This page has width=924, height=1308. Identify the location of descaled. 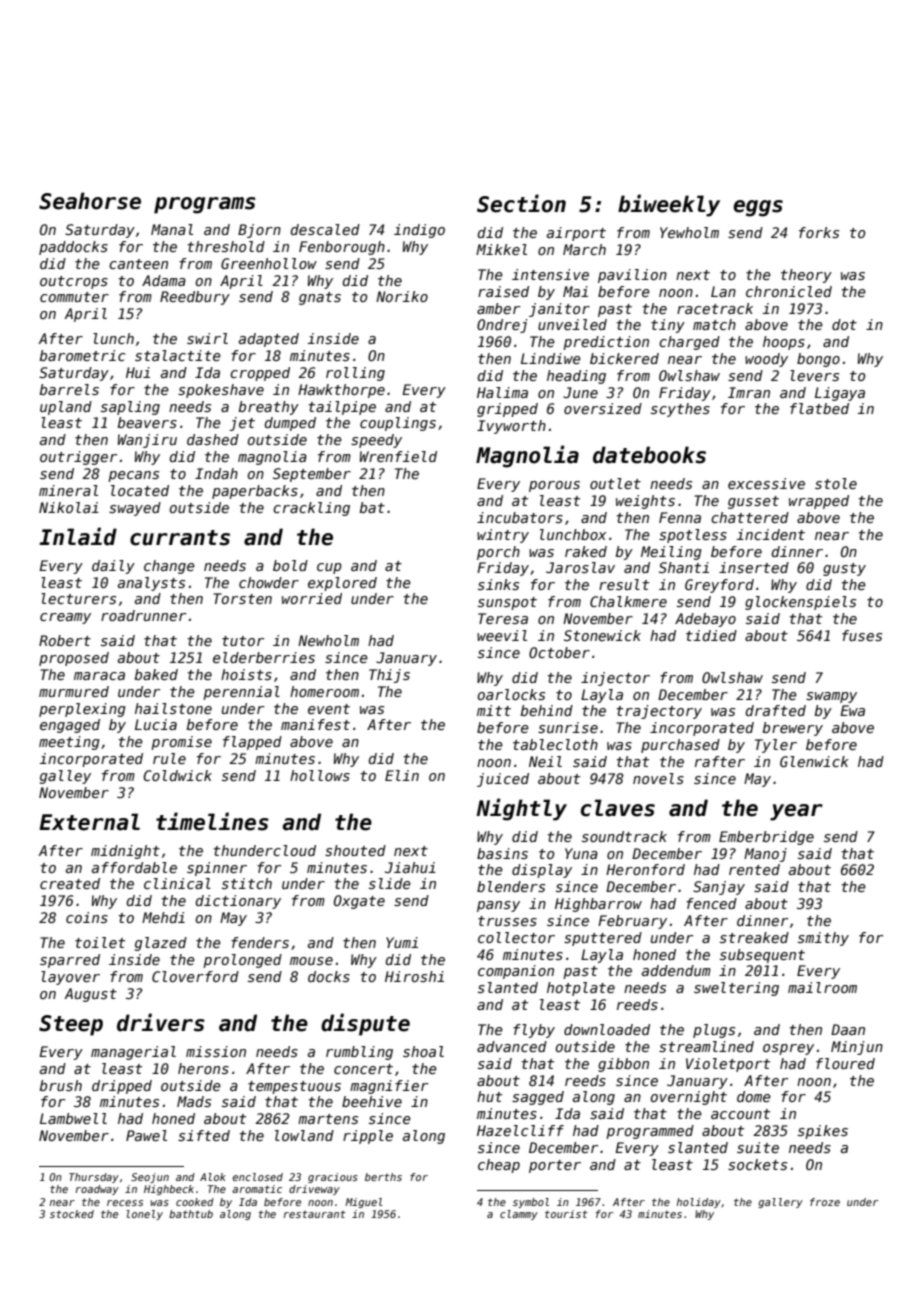
(325, 229).
